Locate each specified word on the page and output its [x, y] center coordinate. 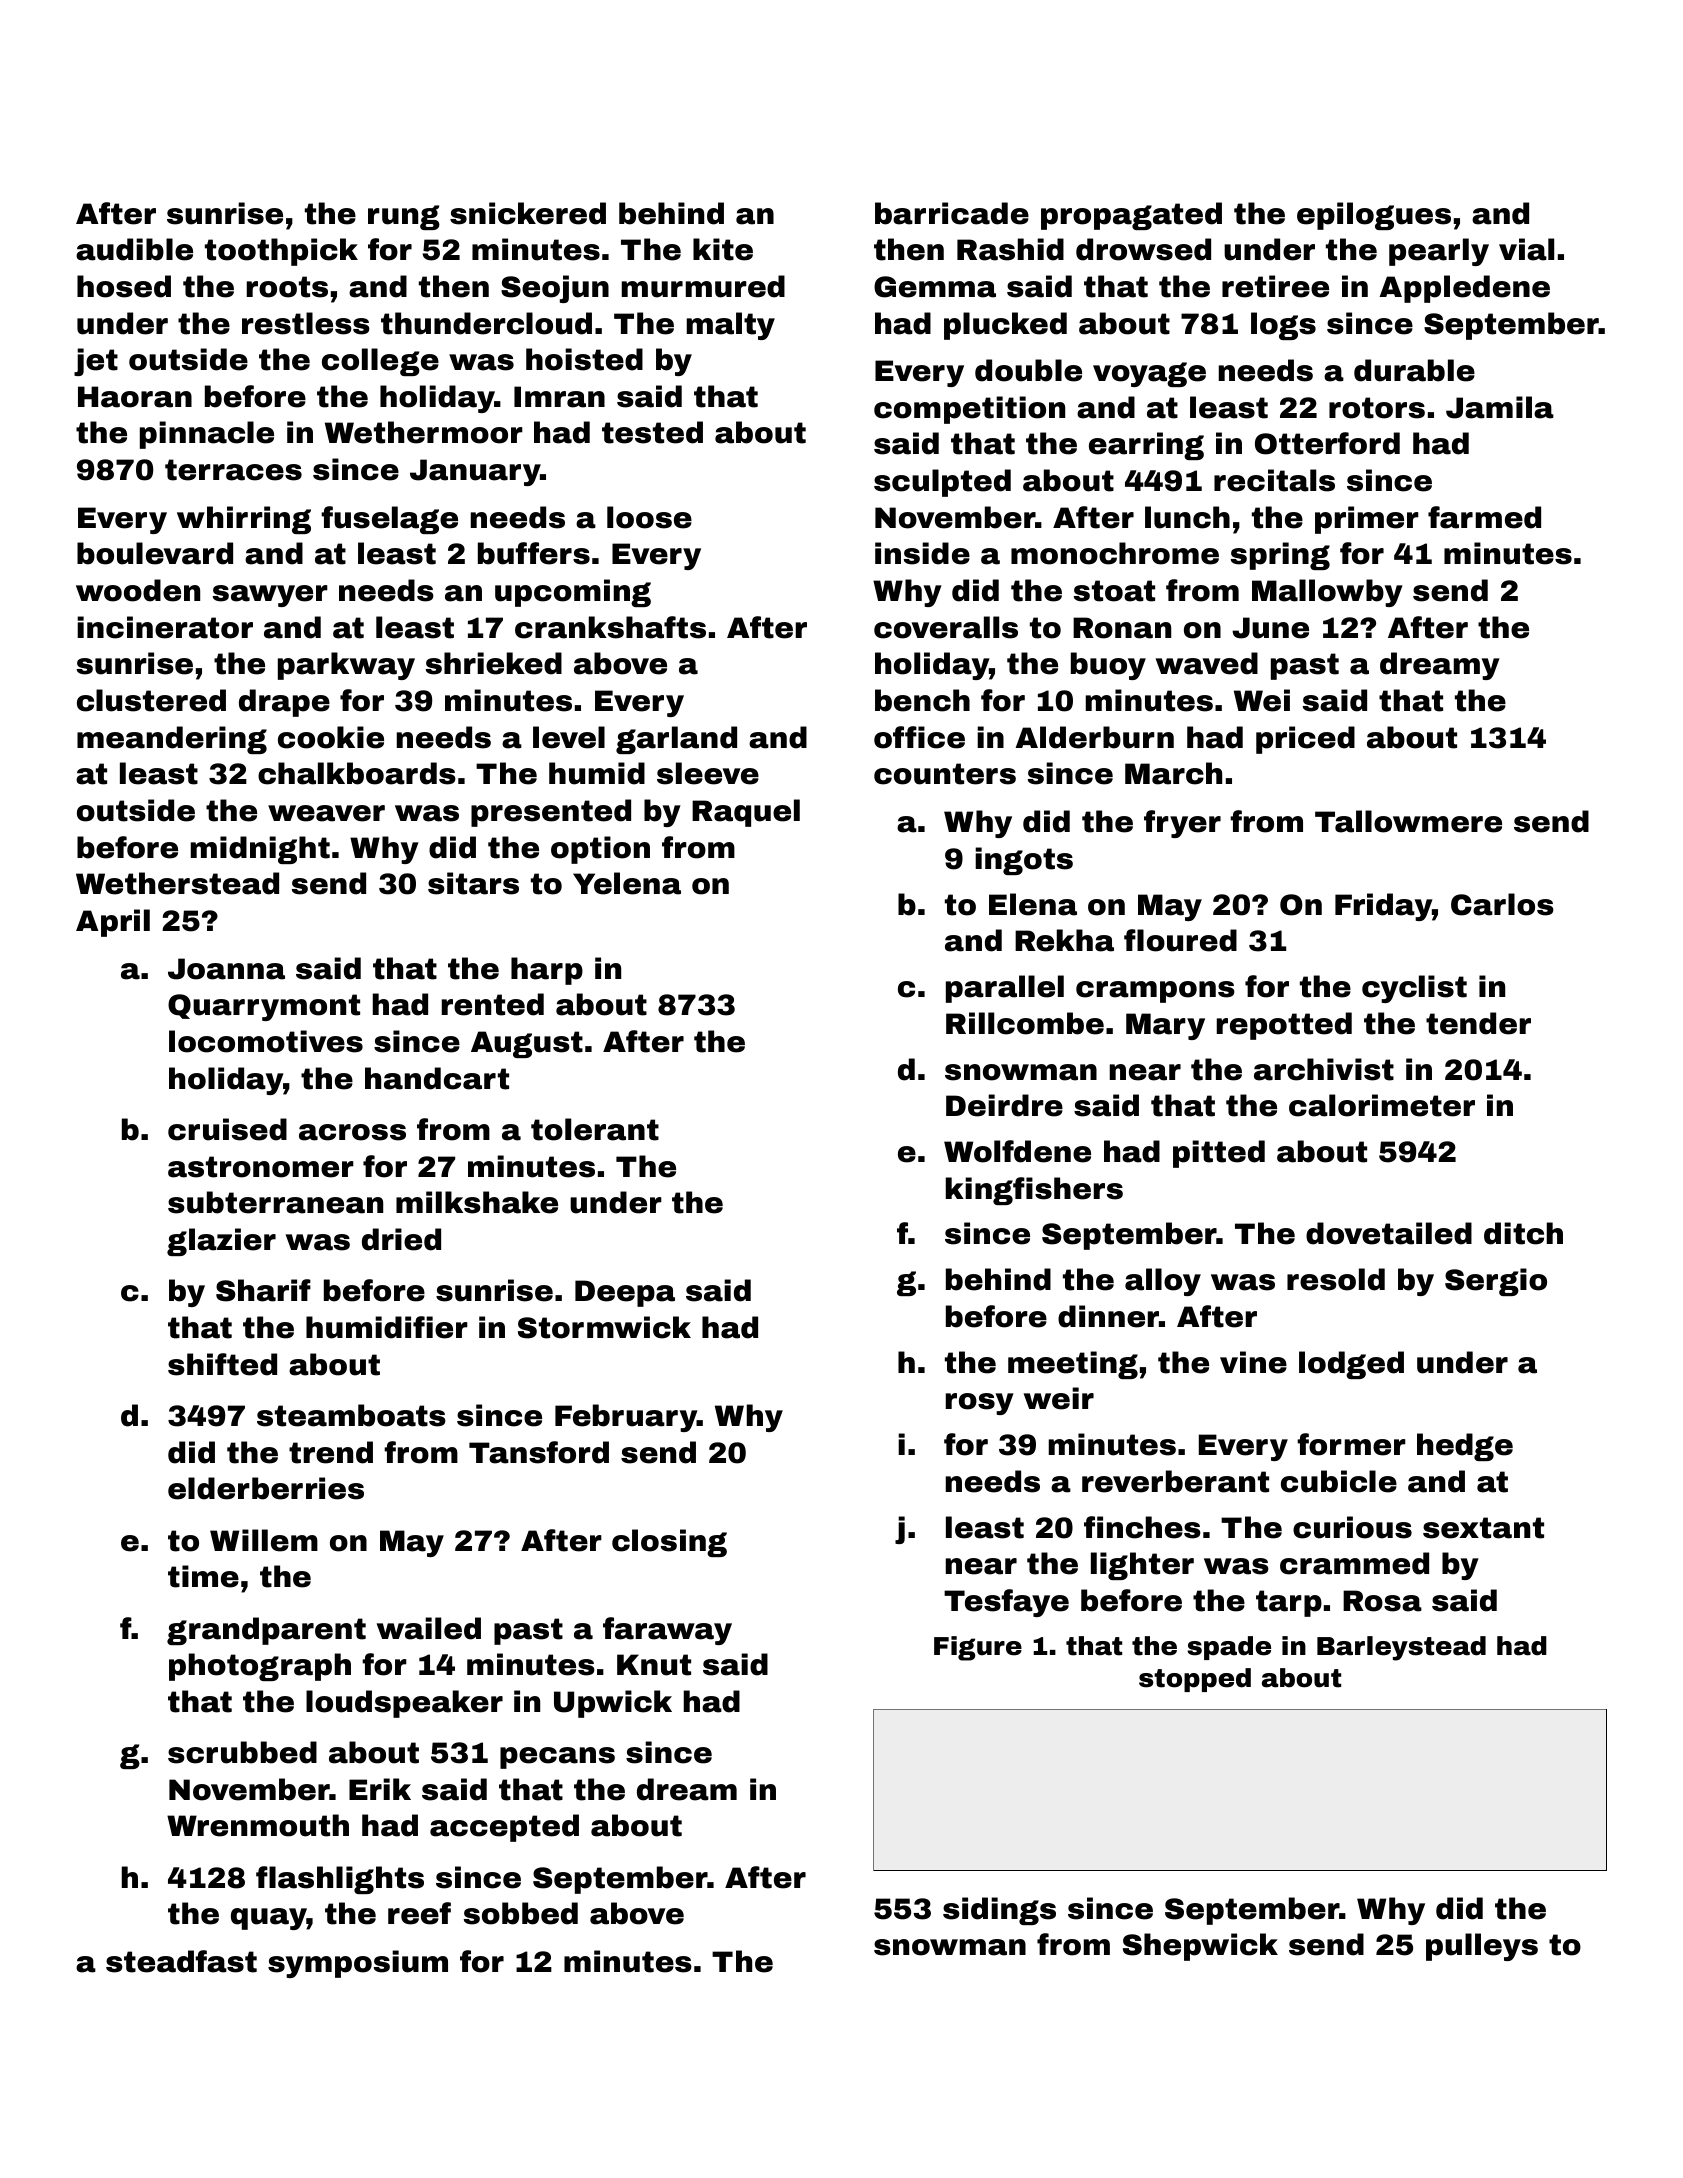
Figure [978, 1648]
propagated [1131, 216]
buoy [1108, 666]
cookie [331, 737]
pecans [557, 1758]
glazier [221, 1242]
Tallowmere [1408, 821]
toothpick [281, 252]
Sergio [1496, 1282]
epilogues [1374, 216]
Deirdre [1004, 1105]
